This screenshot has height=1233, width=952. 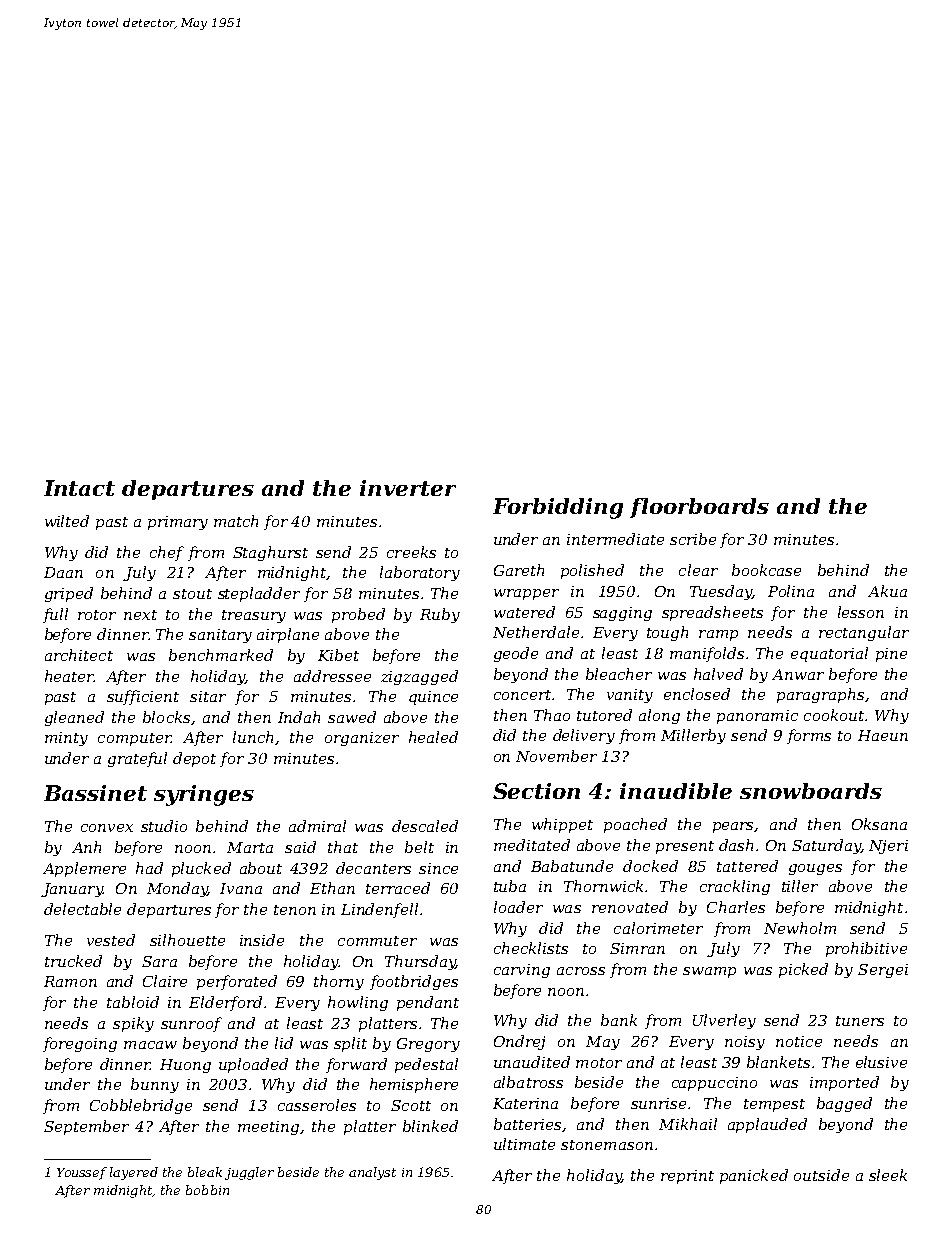 What do you see at coordinates (268, 1128) in the screenshot?
I see `meeting` at bounding box center [268, 1128].
